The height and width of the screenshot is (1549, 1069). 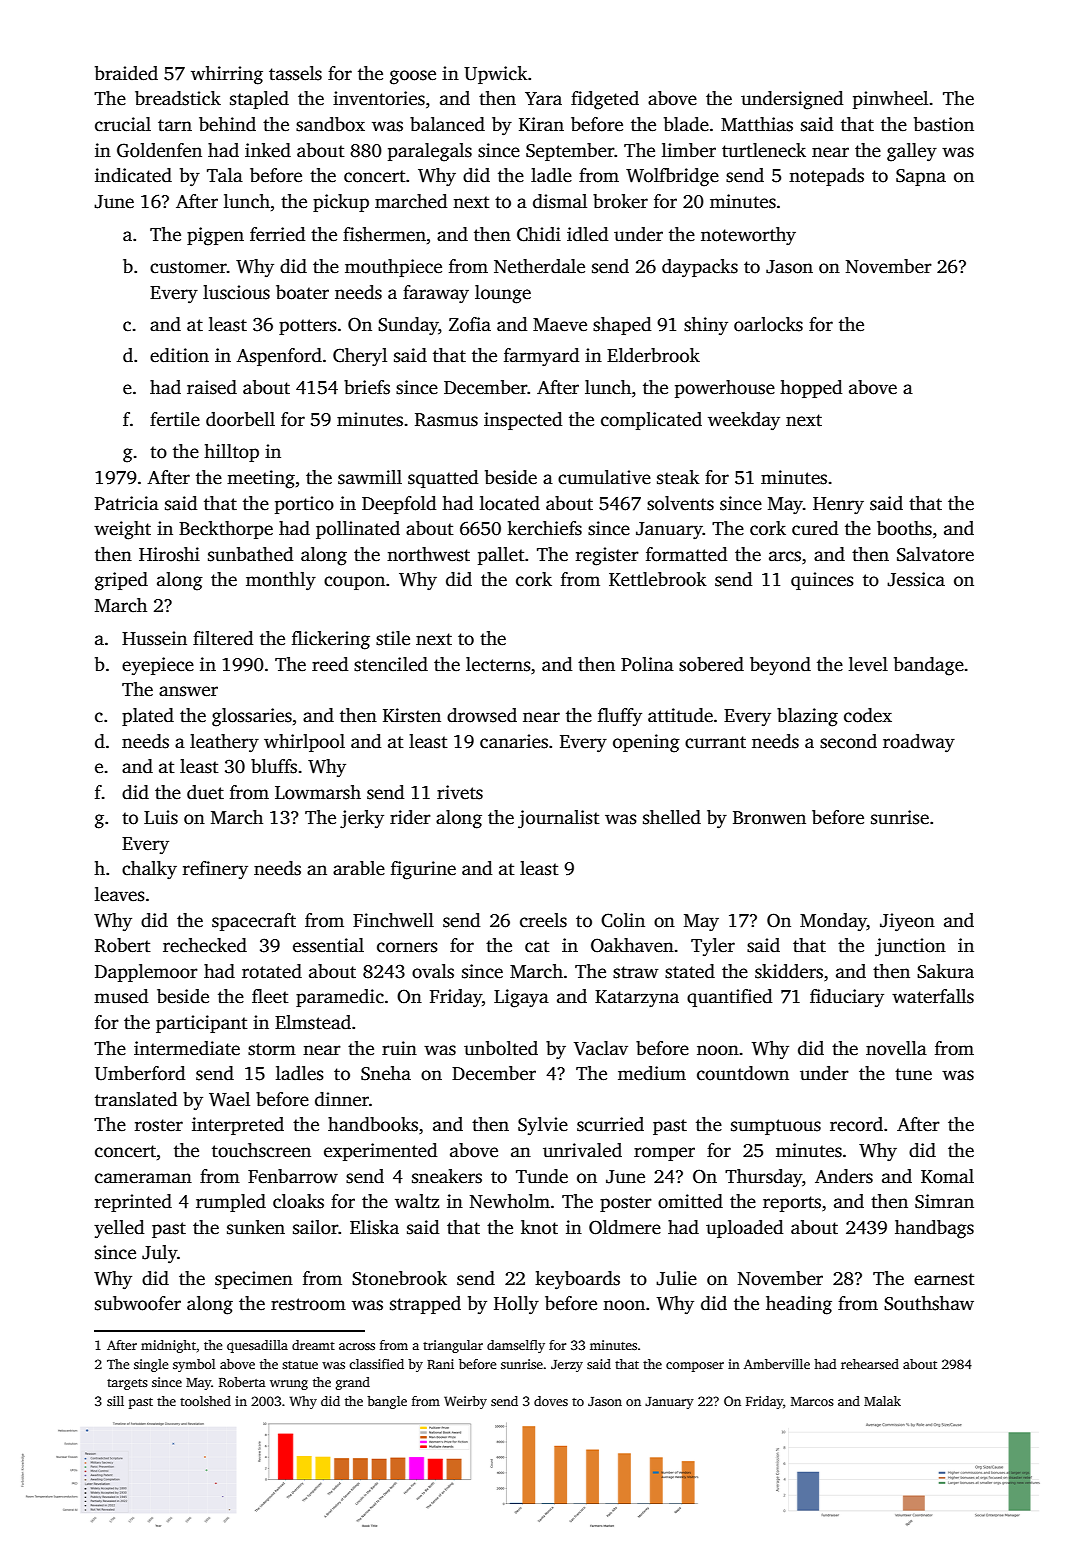 What do you see at coordinates (715, 742) in the screenshot?
I see `currant` at bounding box center [715, 742].
